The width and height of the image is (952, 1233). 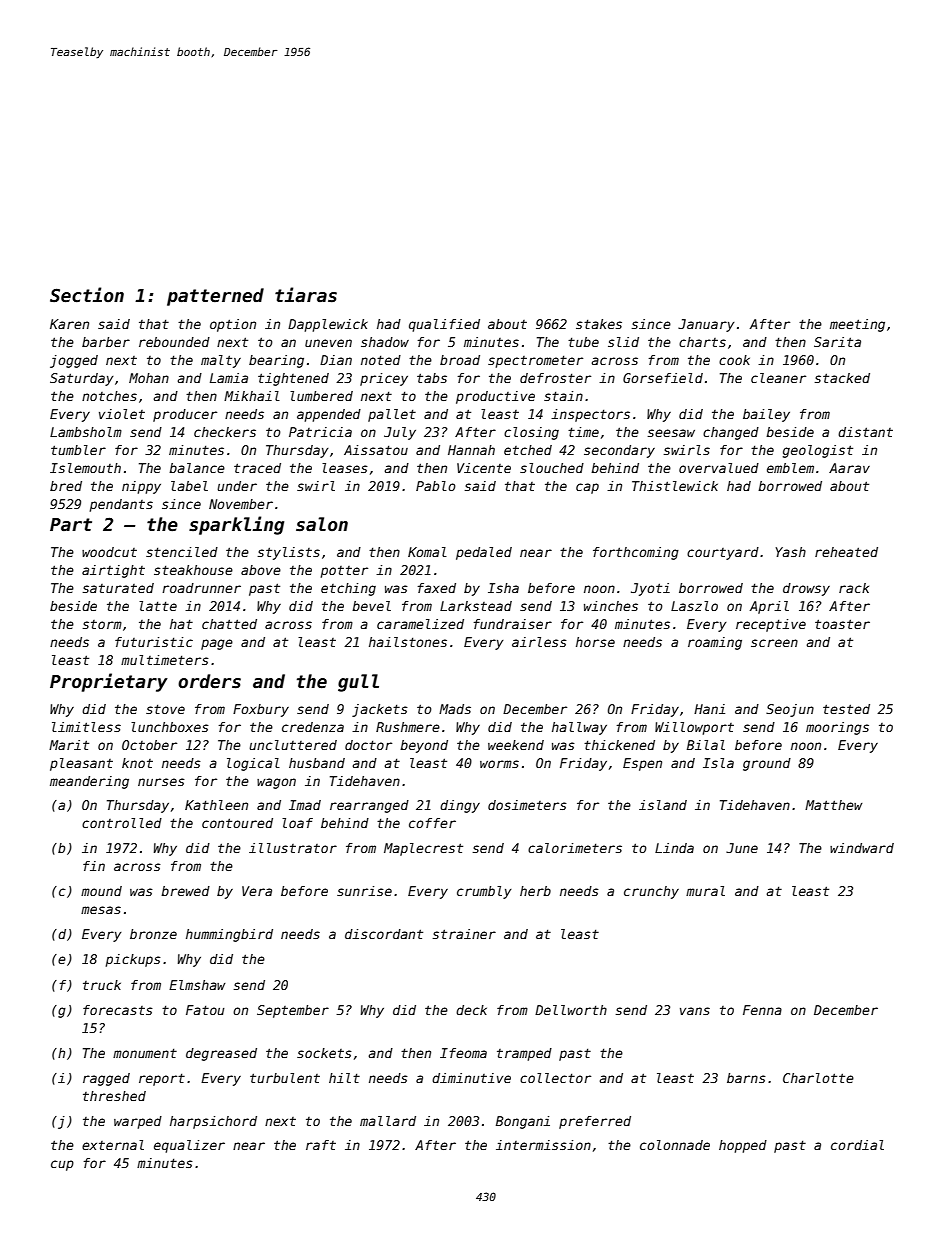 What do you see at coordinates (161, 782) in the image?
I see `nurses` at bounding box center [161, 782].
